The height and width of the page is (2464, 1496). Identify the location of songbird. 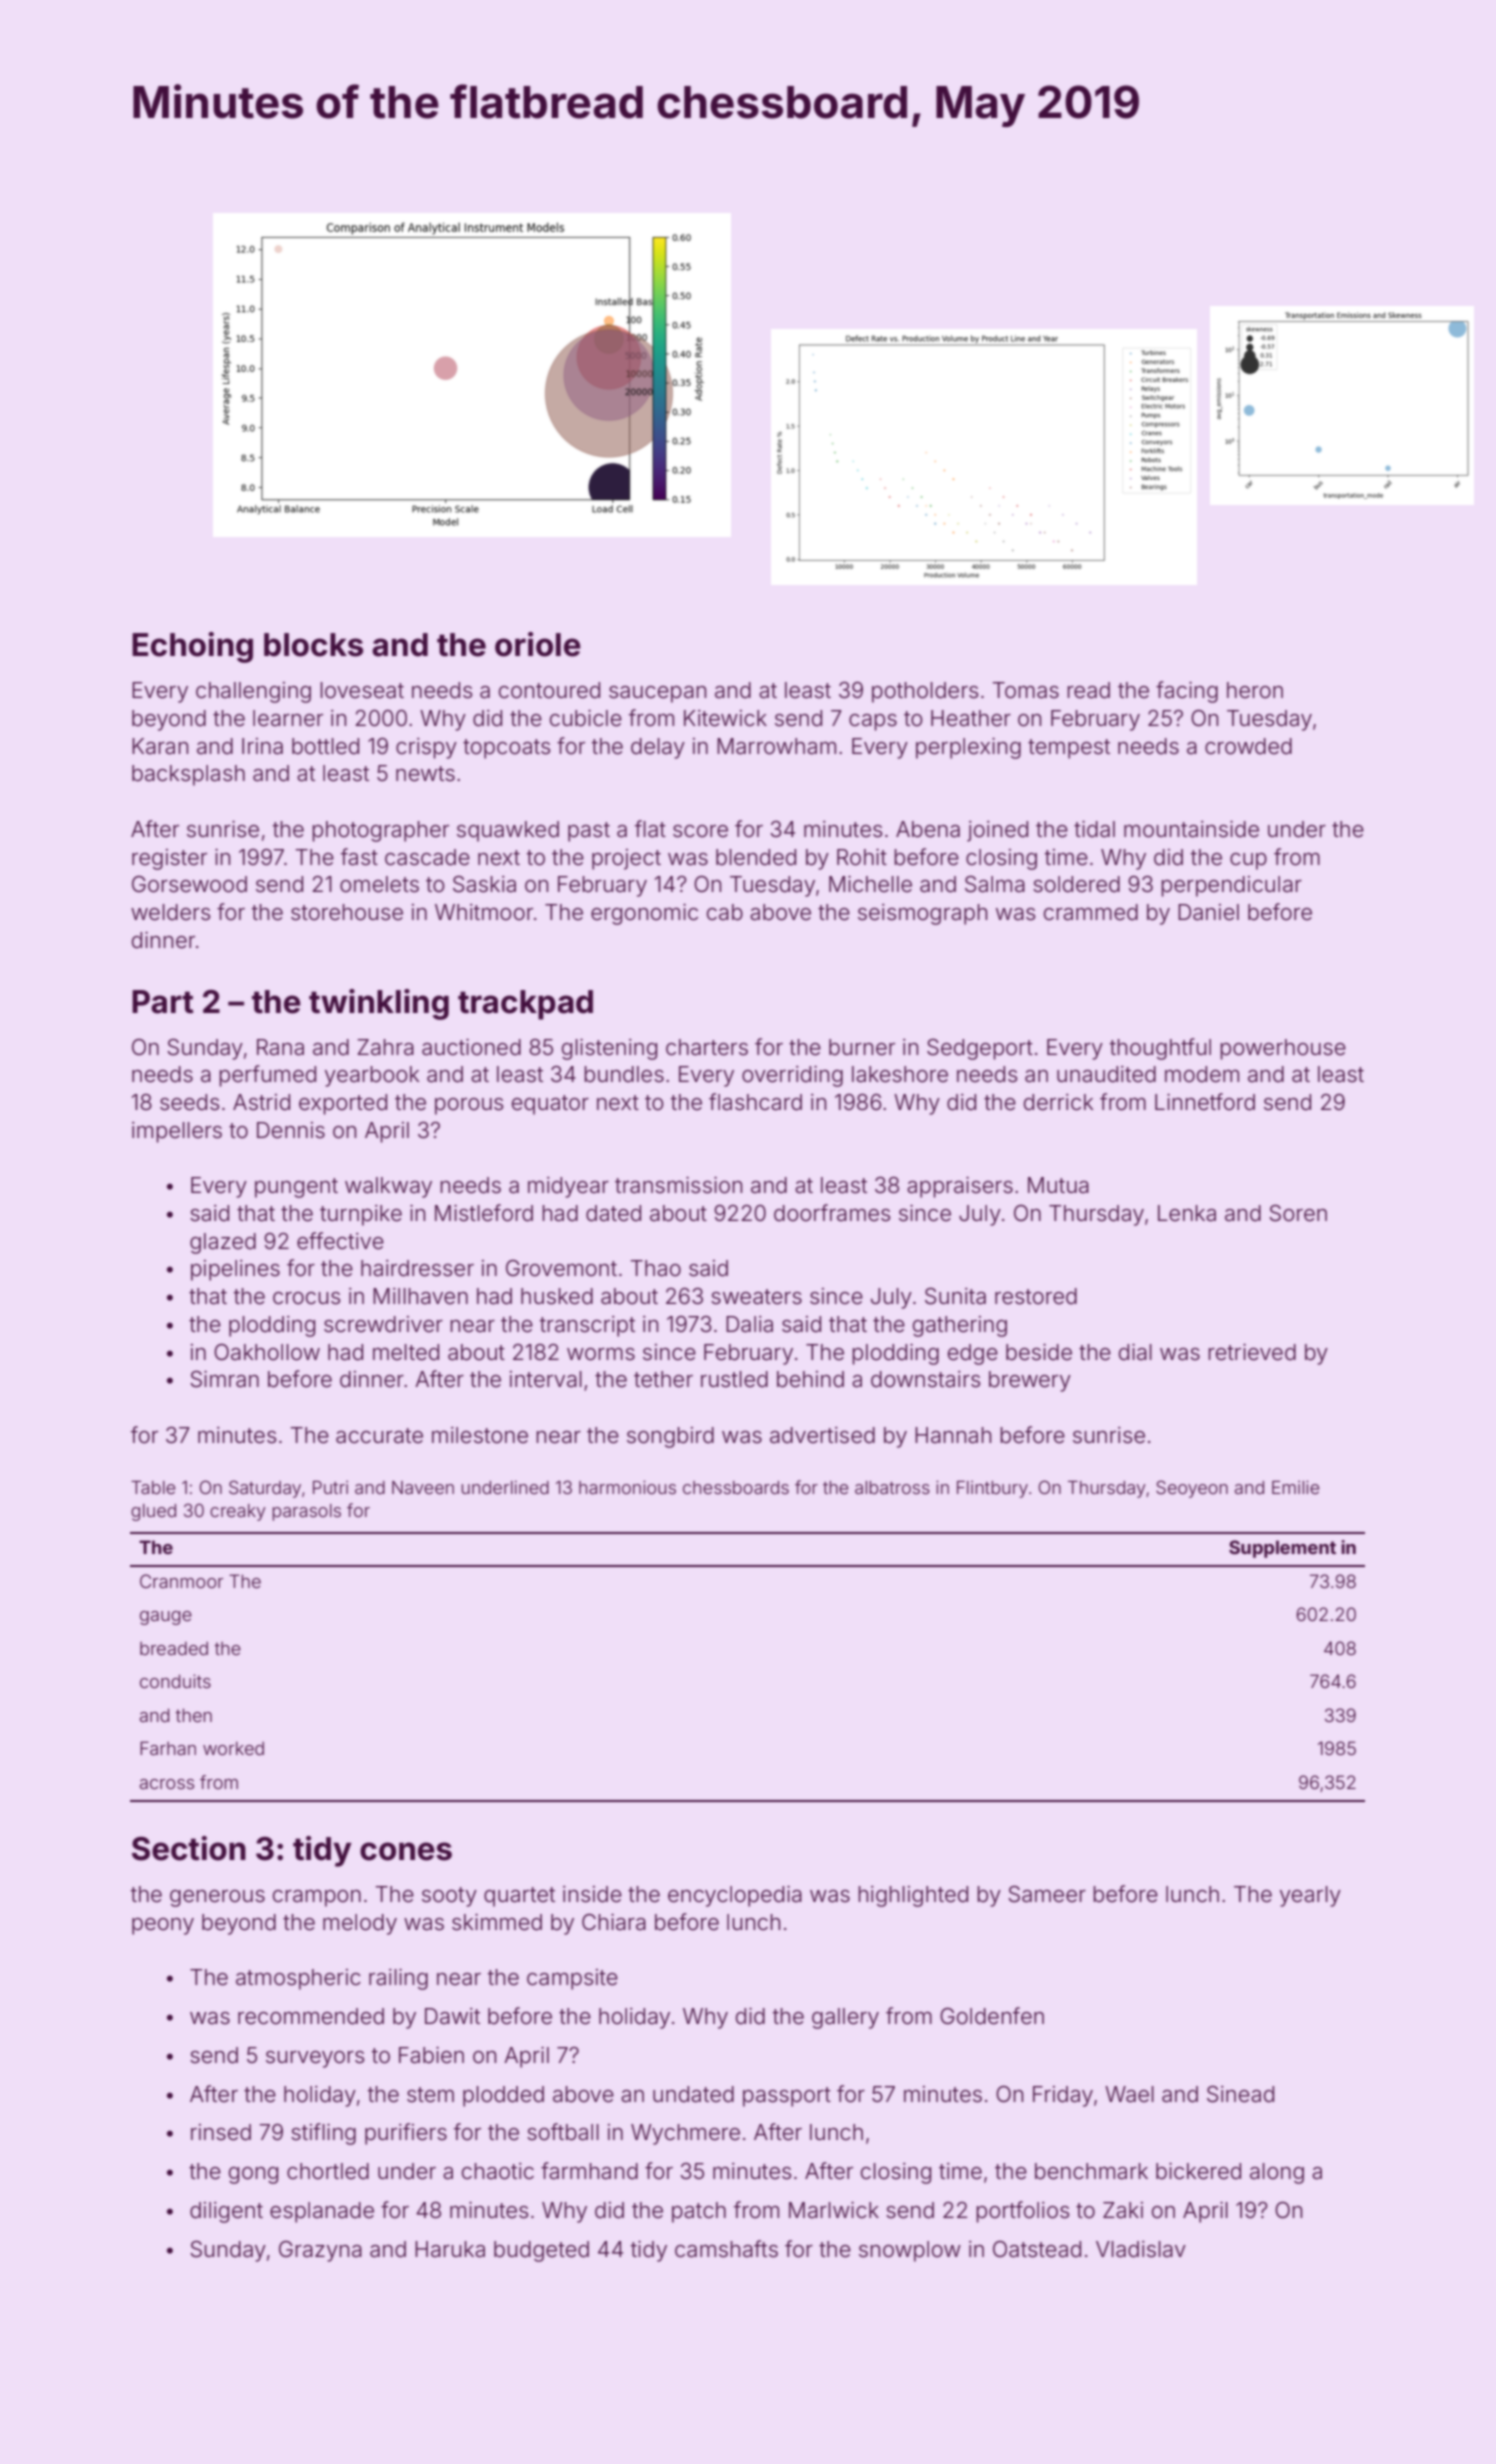
(670, 1437).
